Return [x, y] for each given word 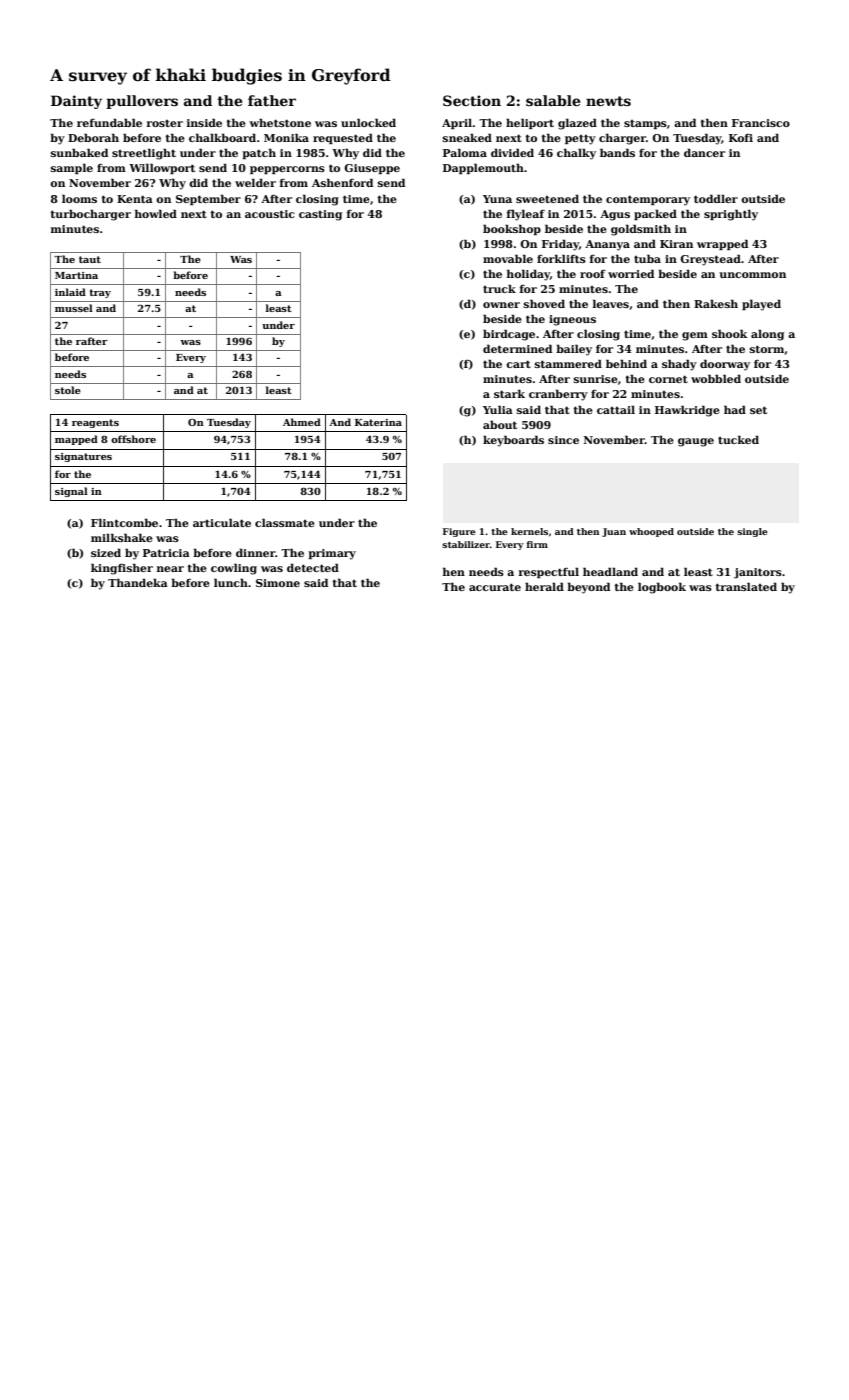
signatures [83, 457]
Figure [459, 532]
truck [499, 288]
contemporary [648, 200]
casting [320, 215]
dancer [704, 152]
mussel [74, 308]
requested [343, 138]
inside [204, 122]
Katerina [378, 422]
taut [90, 259]
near [170, 569]
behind [626, 363]
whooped [651, 532]
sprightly [731, 215]
